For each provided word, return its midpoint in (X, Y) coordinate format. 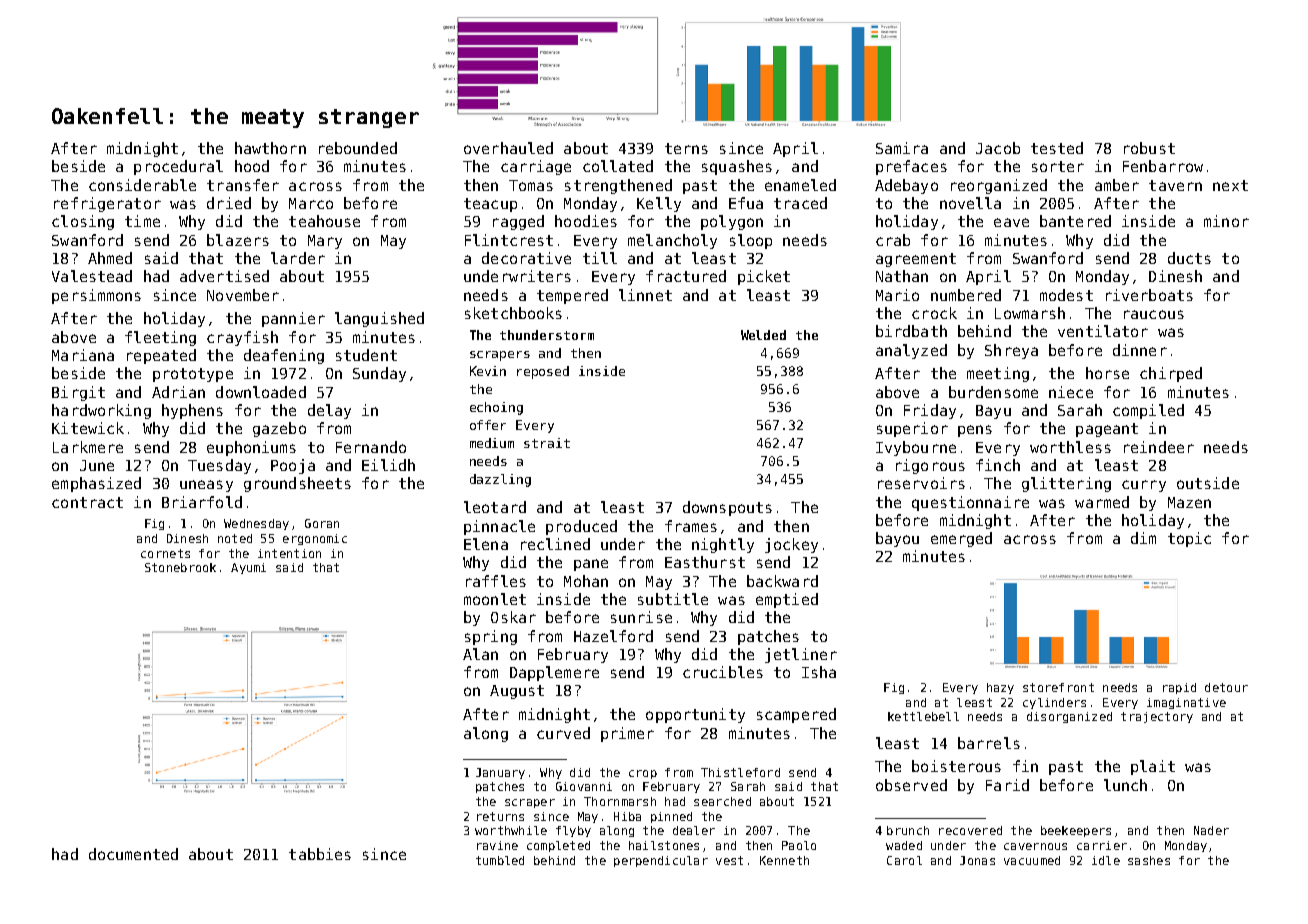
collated (618, 166)
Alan (480, 654)
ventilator (1103, 331)
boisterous (956, 766)
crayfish (242, 338)
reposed (543, 372)
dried (229, 203)
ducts (1189, 258)
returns (500, 816)
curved (563, 733)
